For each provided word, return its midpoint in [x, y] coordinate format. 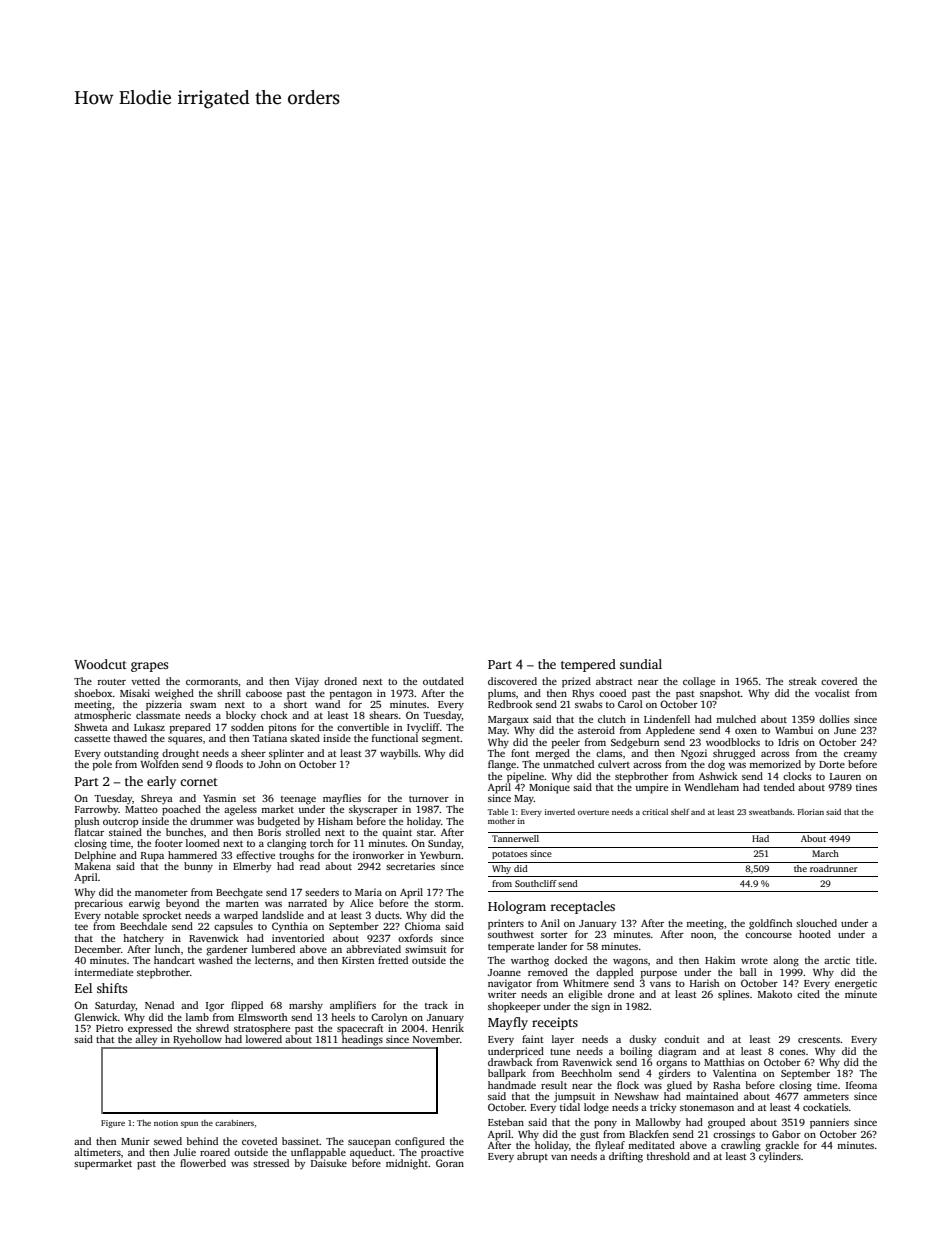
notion [166, 1123]
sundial [641, 664]
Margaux [508, 721]
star [425, 833]
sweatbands [771, 812]
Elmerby [252, 867]
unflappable [318, 1153]
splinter [286, 754]
